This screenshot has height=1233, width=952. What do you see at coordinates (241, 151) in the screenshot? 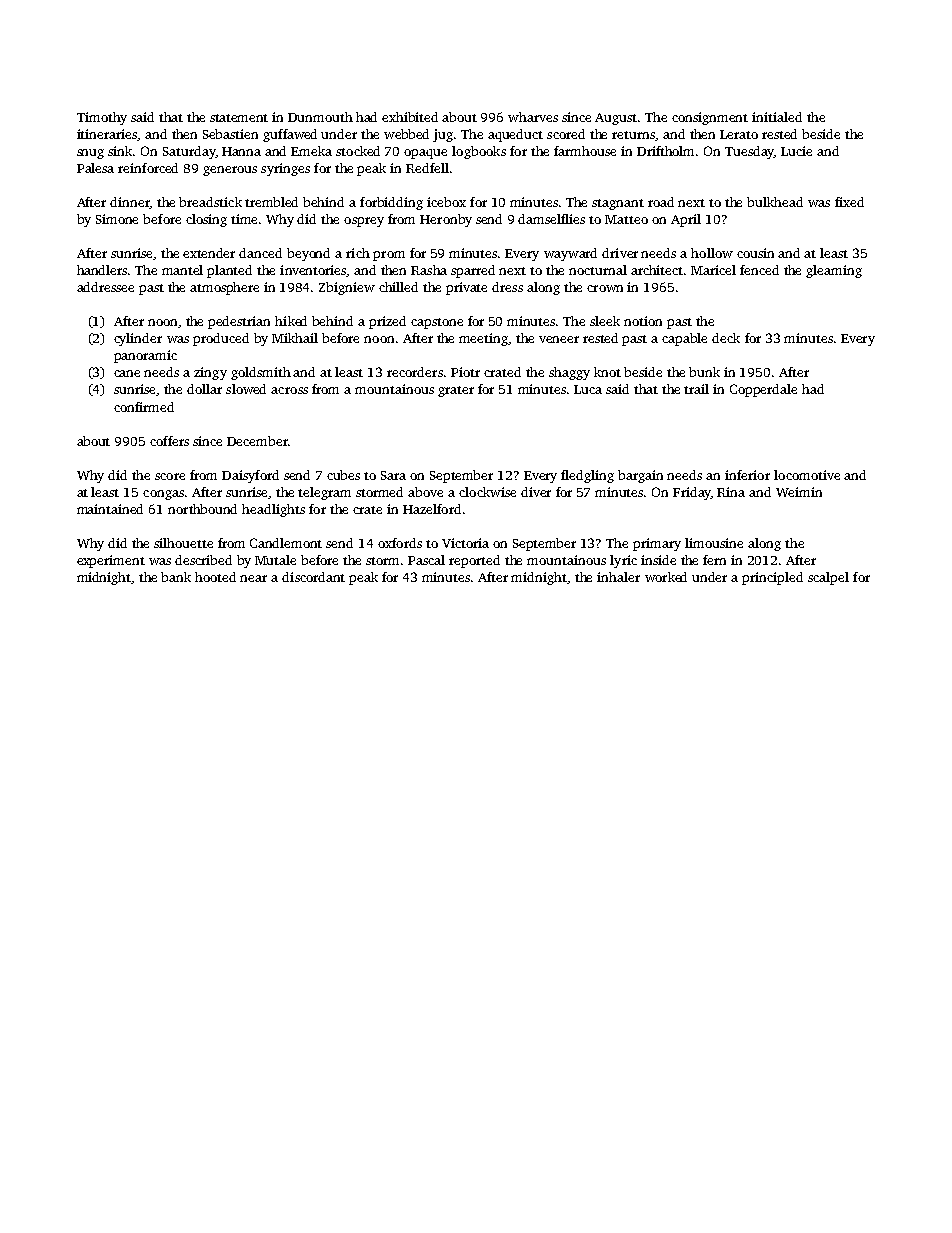
I see `Hanna` at bounding box center [241, 151].
